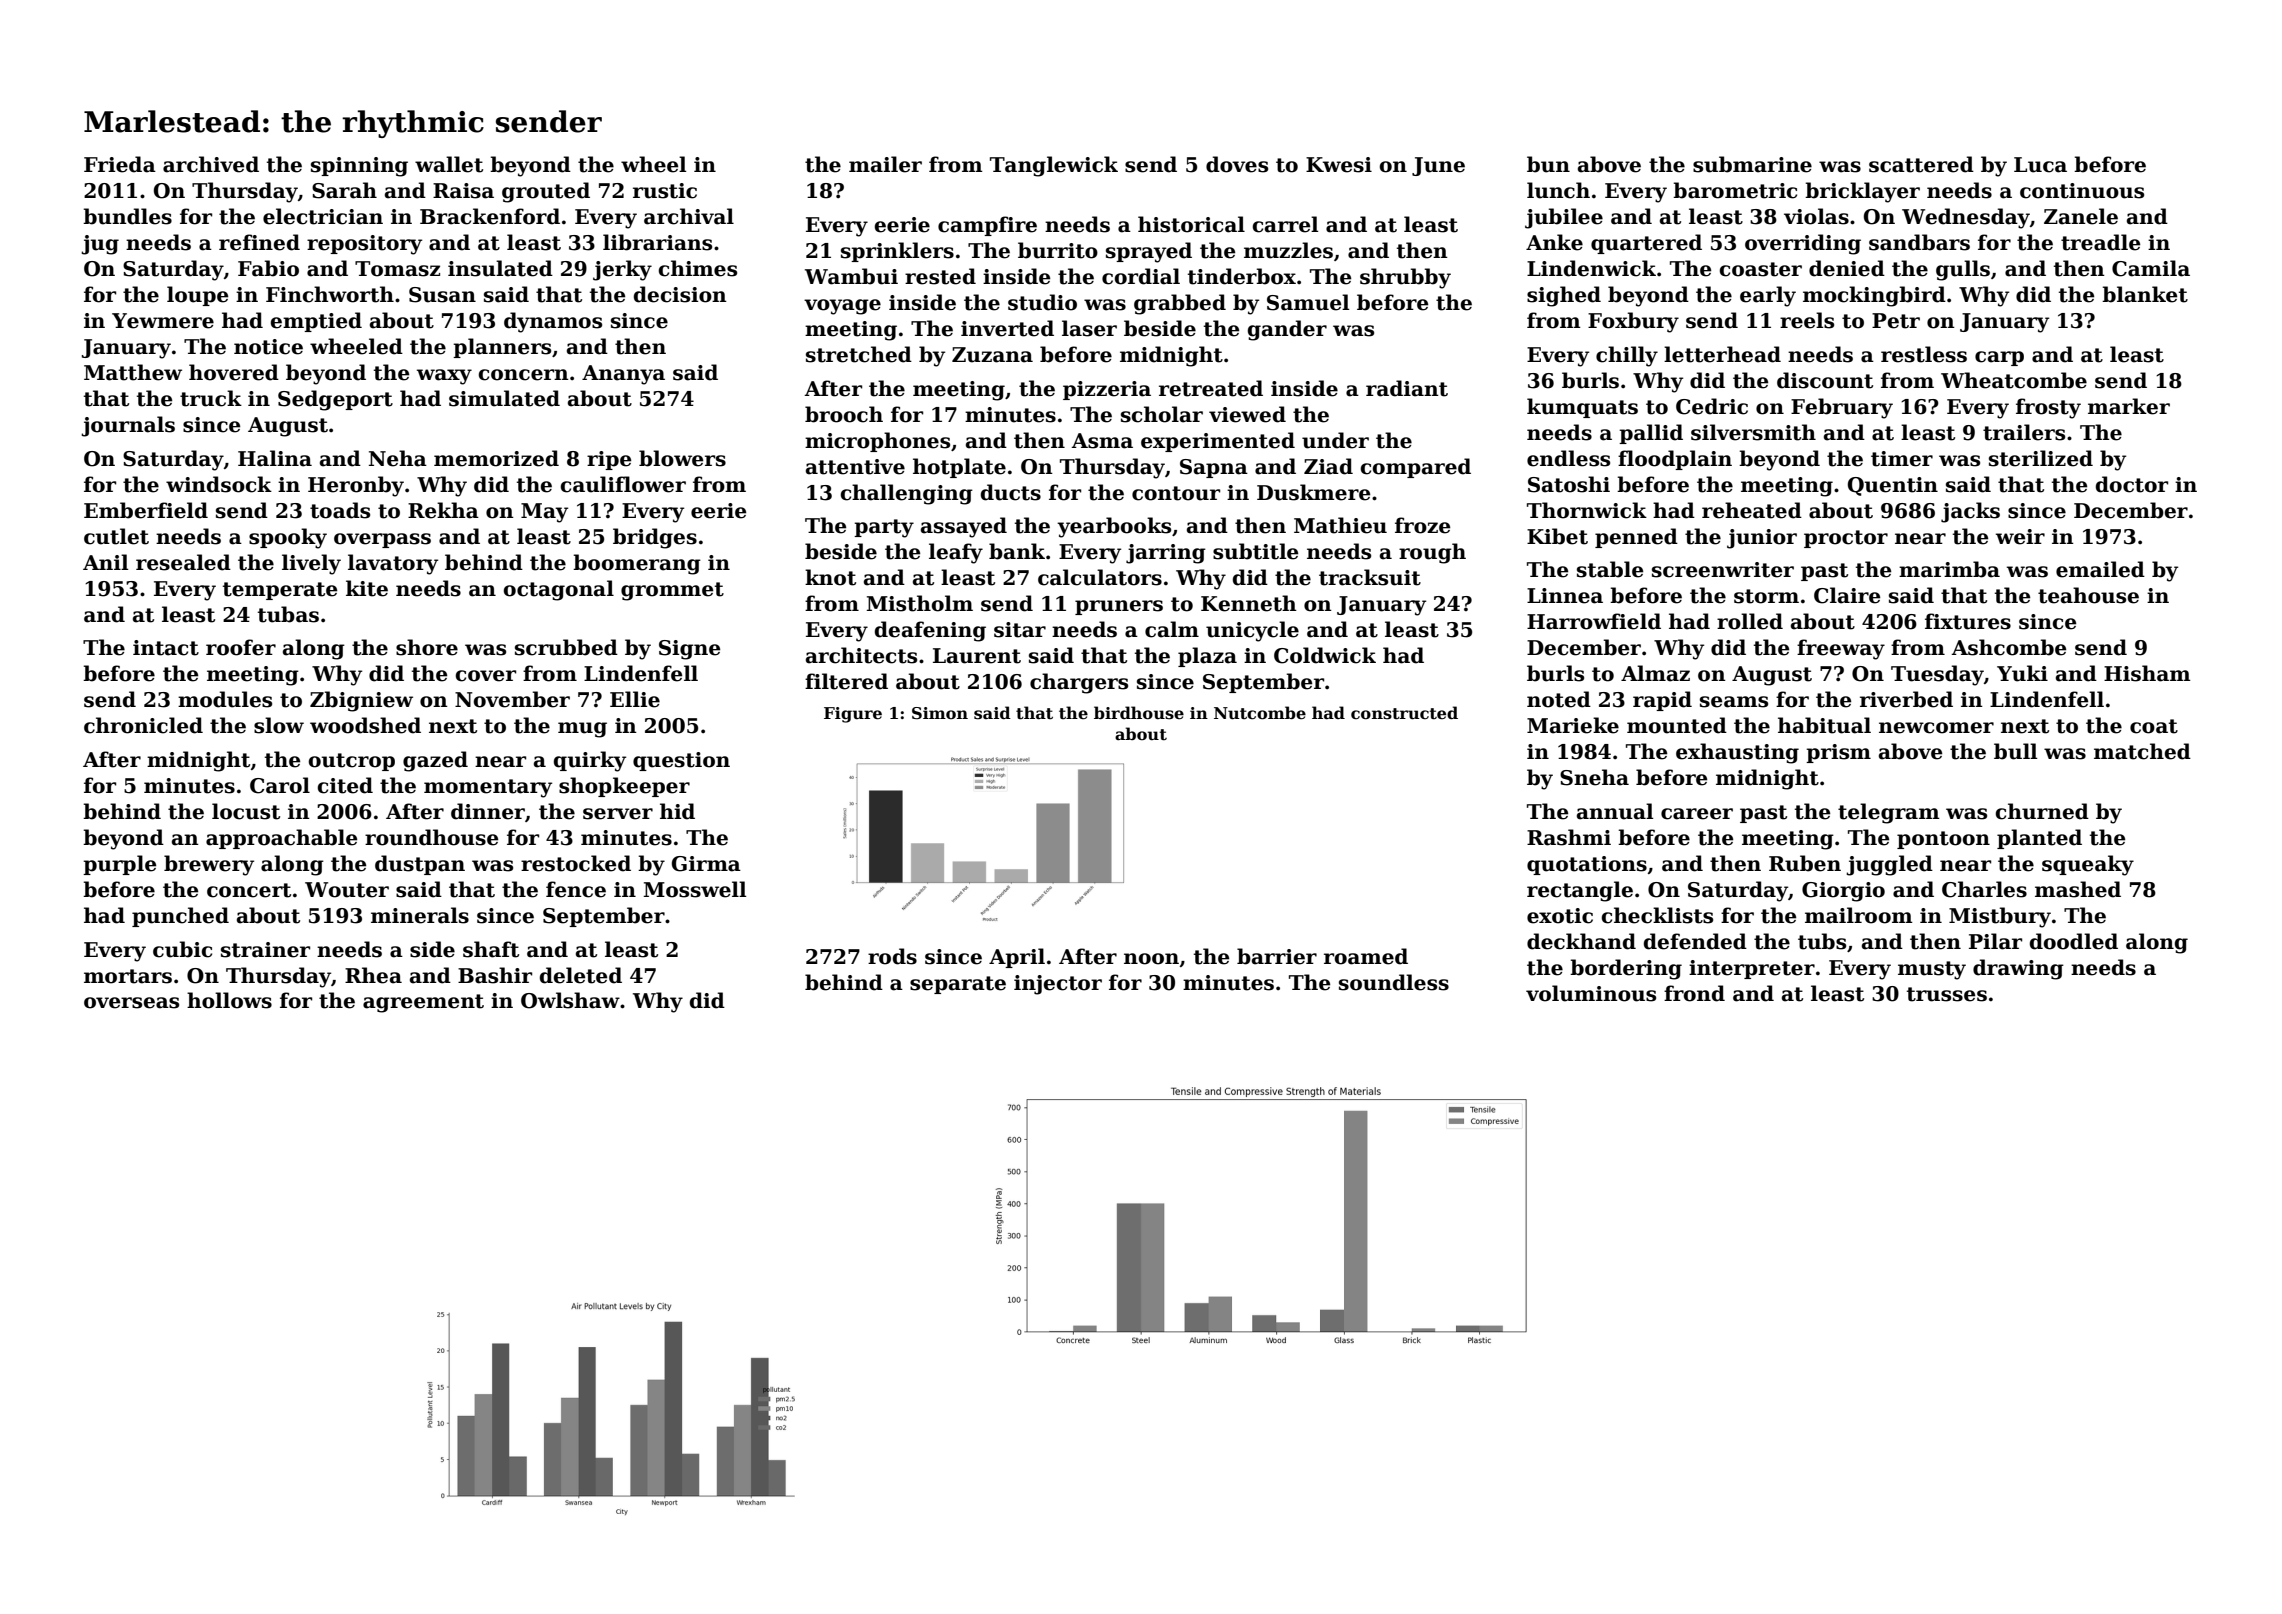 This screenshot has width=2282, height=1614. I want to click on Zuzana, so click(992, 355).
